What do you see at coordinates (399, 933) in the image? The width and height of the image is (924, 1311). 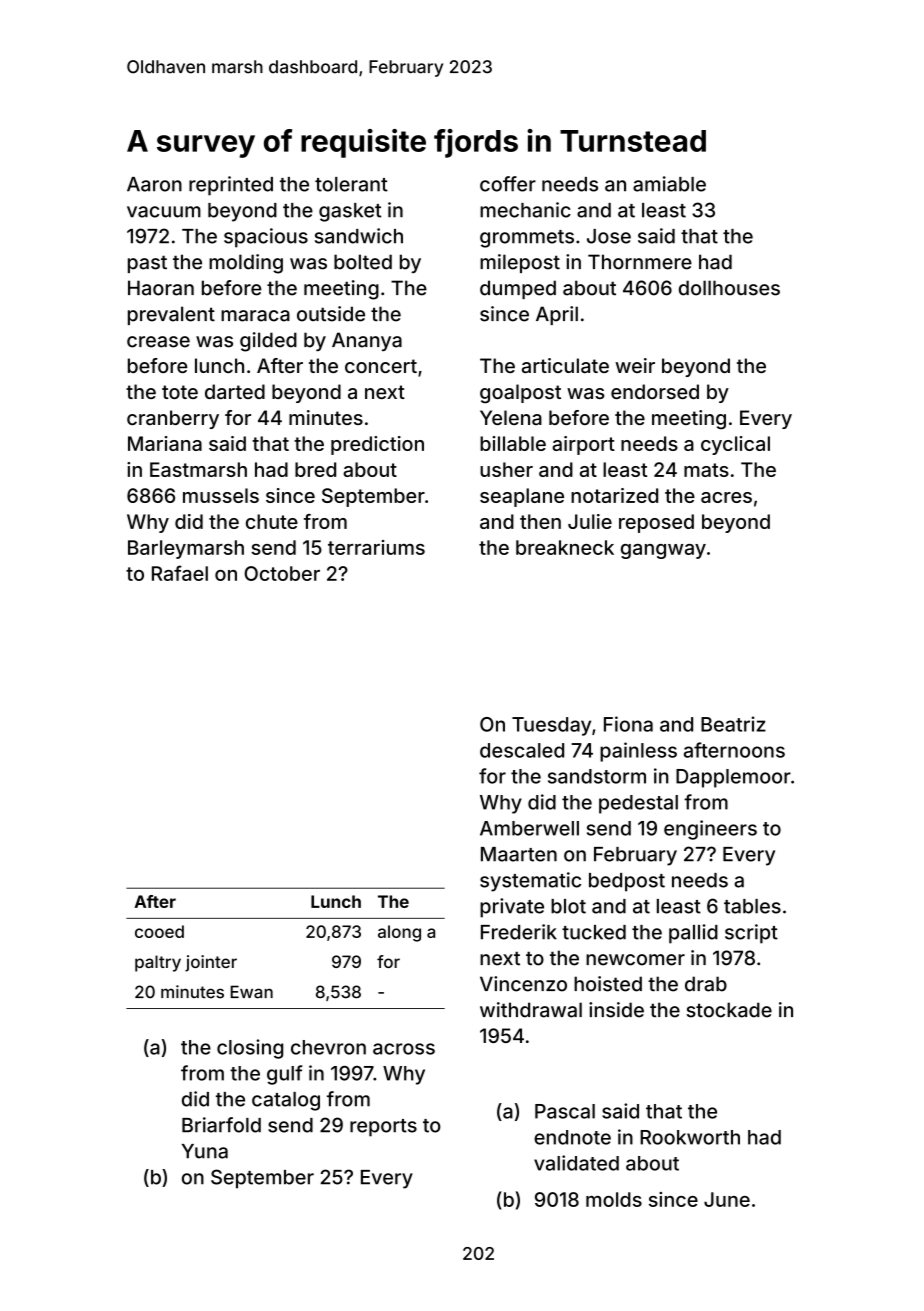 I see `along` at bounding box center [399, 933].
